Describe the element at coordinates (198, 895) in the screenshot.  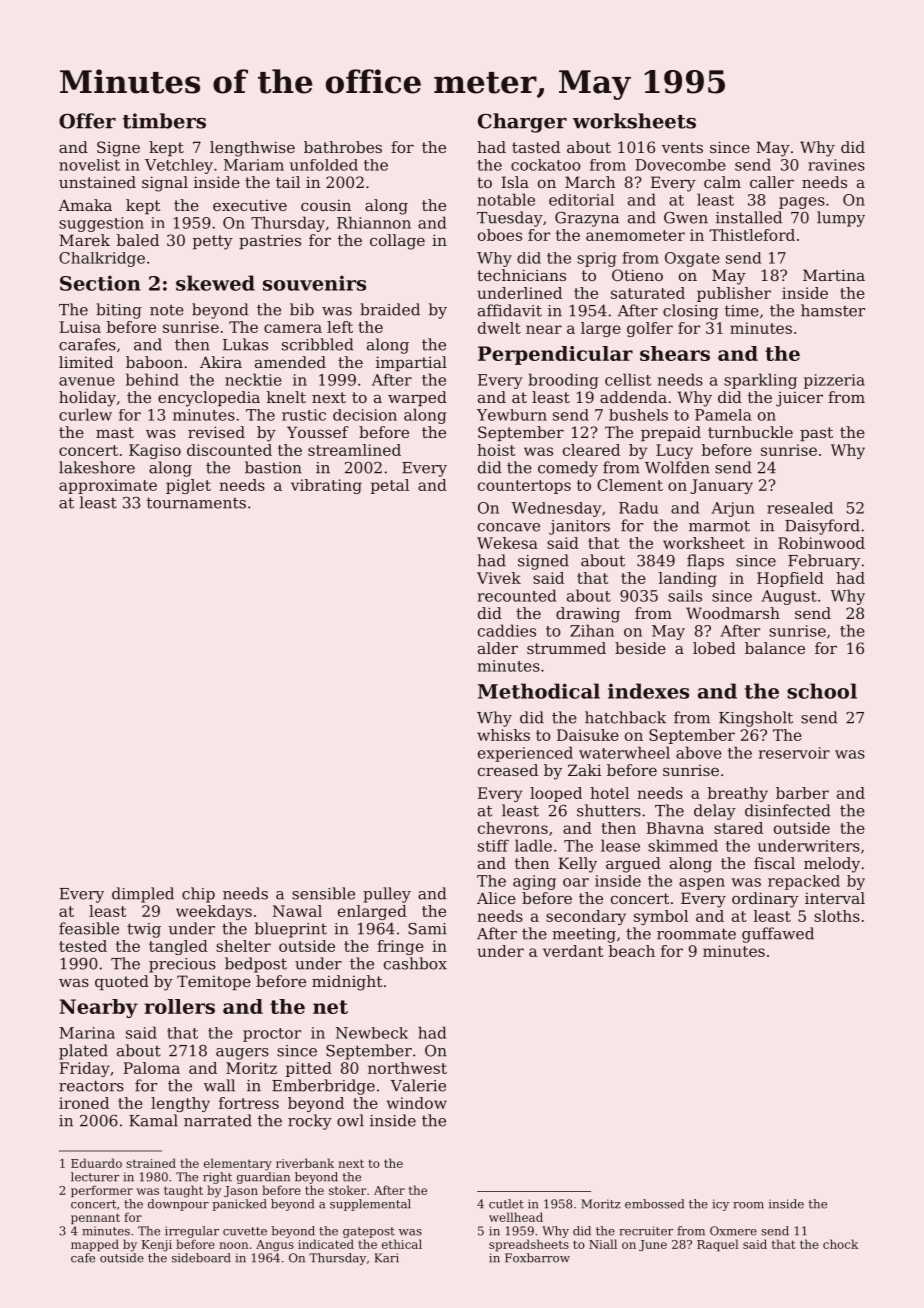
I see `chip` at that location.
